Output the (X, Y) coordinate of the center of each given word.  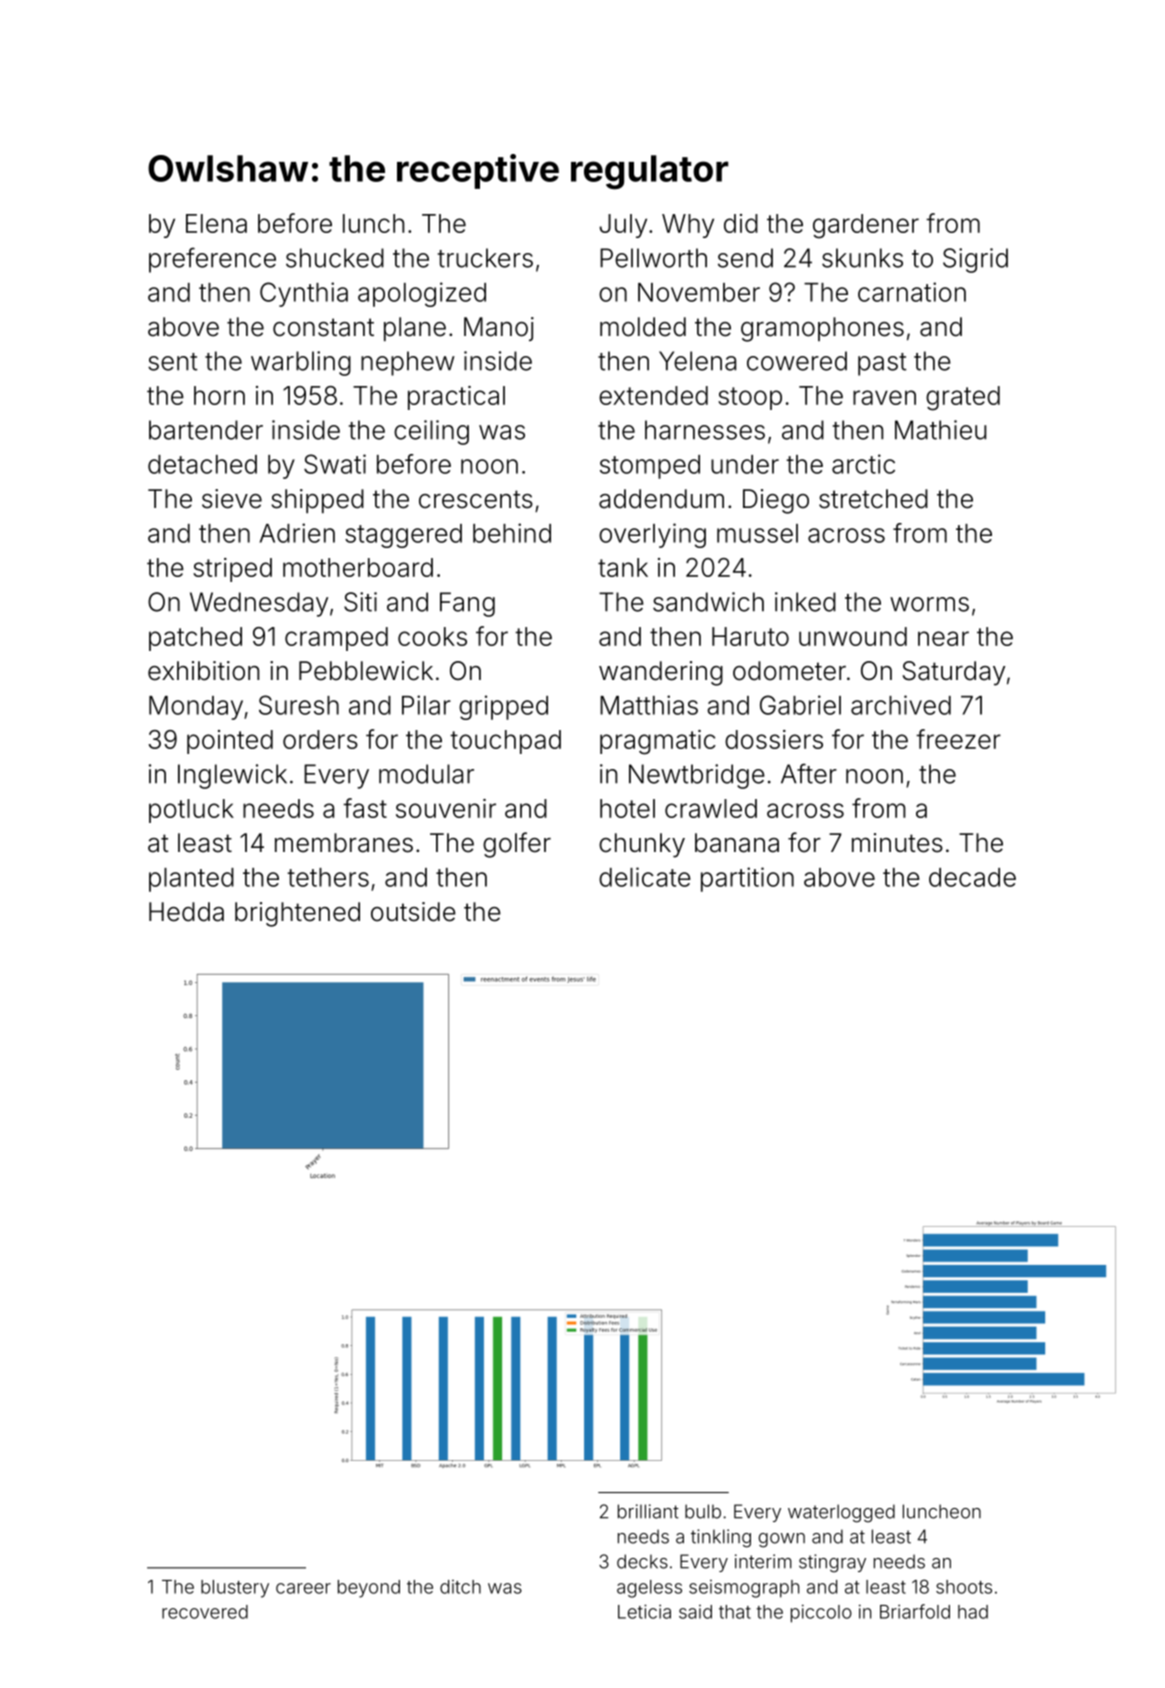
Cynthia (304, 294)
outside (413, 912)
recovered (205, 1612)
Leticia (644, 1611)
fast (365, 808)
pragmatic (658, 742)
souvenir (446, 808)
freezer (958, 739)
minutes (897, 843)
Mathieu (940, 430)
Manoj (499, 329)
